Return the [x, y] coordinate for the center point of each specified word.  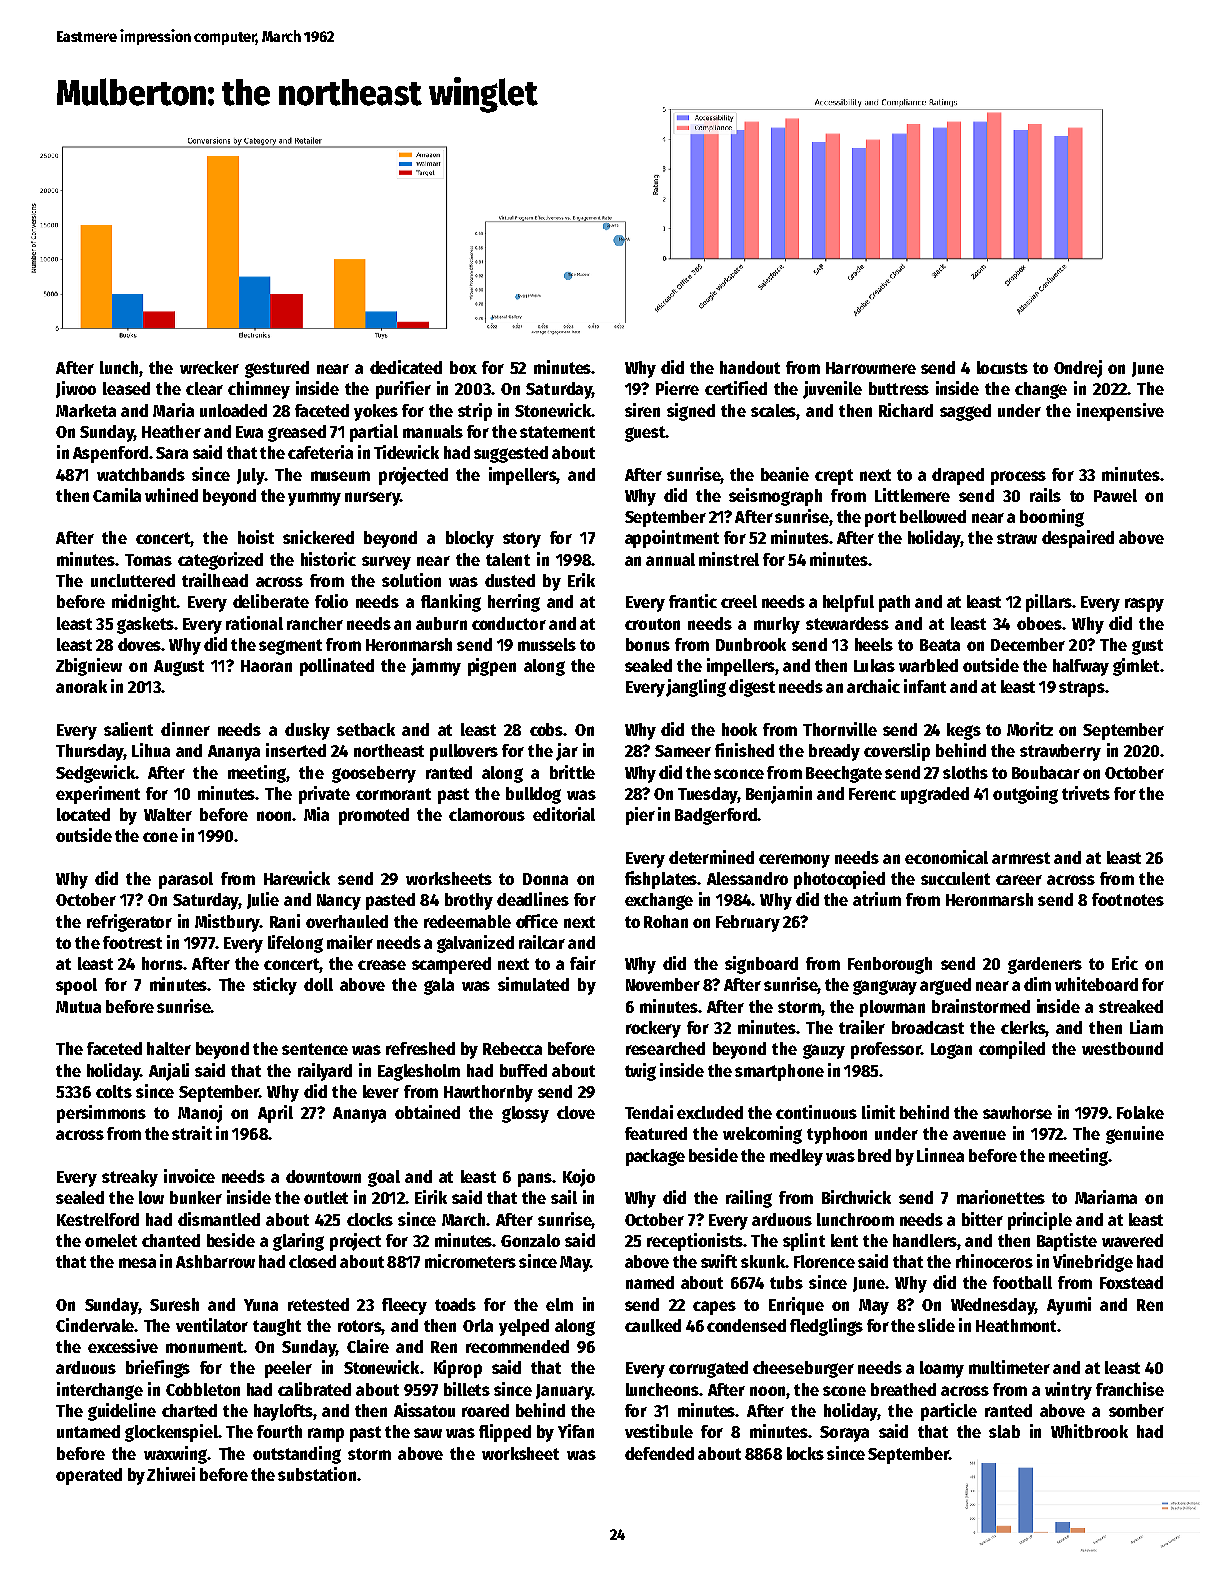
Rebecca [512, 1048]
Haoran [266, 666]
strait [192, 1133]
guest [645, 434]
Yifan [576, 1431]
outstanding [297, 1455]
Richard [906, 410]
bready [834, 752]
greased [297, 433]
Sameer [683, 751]
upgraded [935, 795]
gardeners [1045, 965]
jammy [436, 667]
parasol [186, 880]
